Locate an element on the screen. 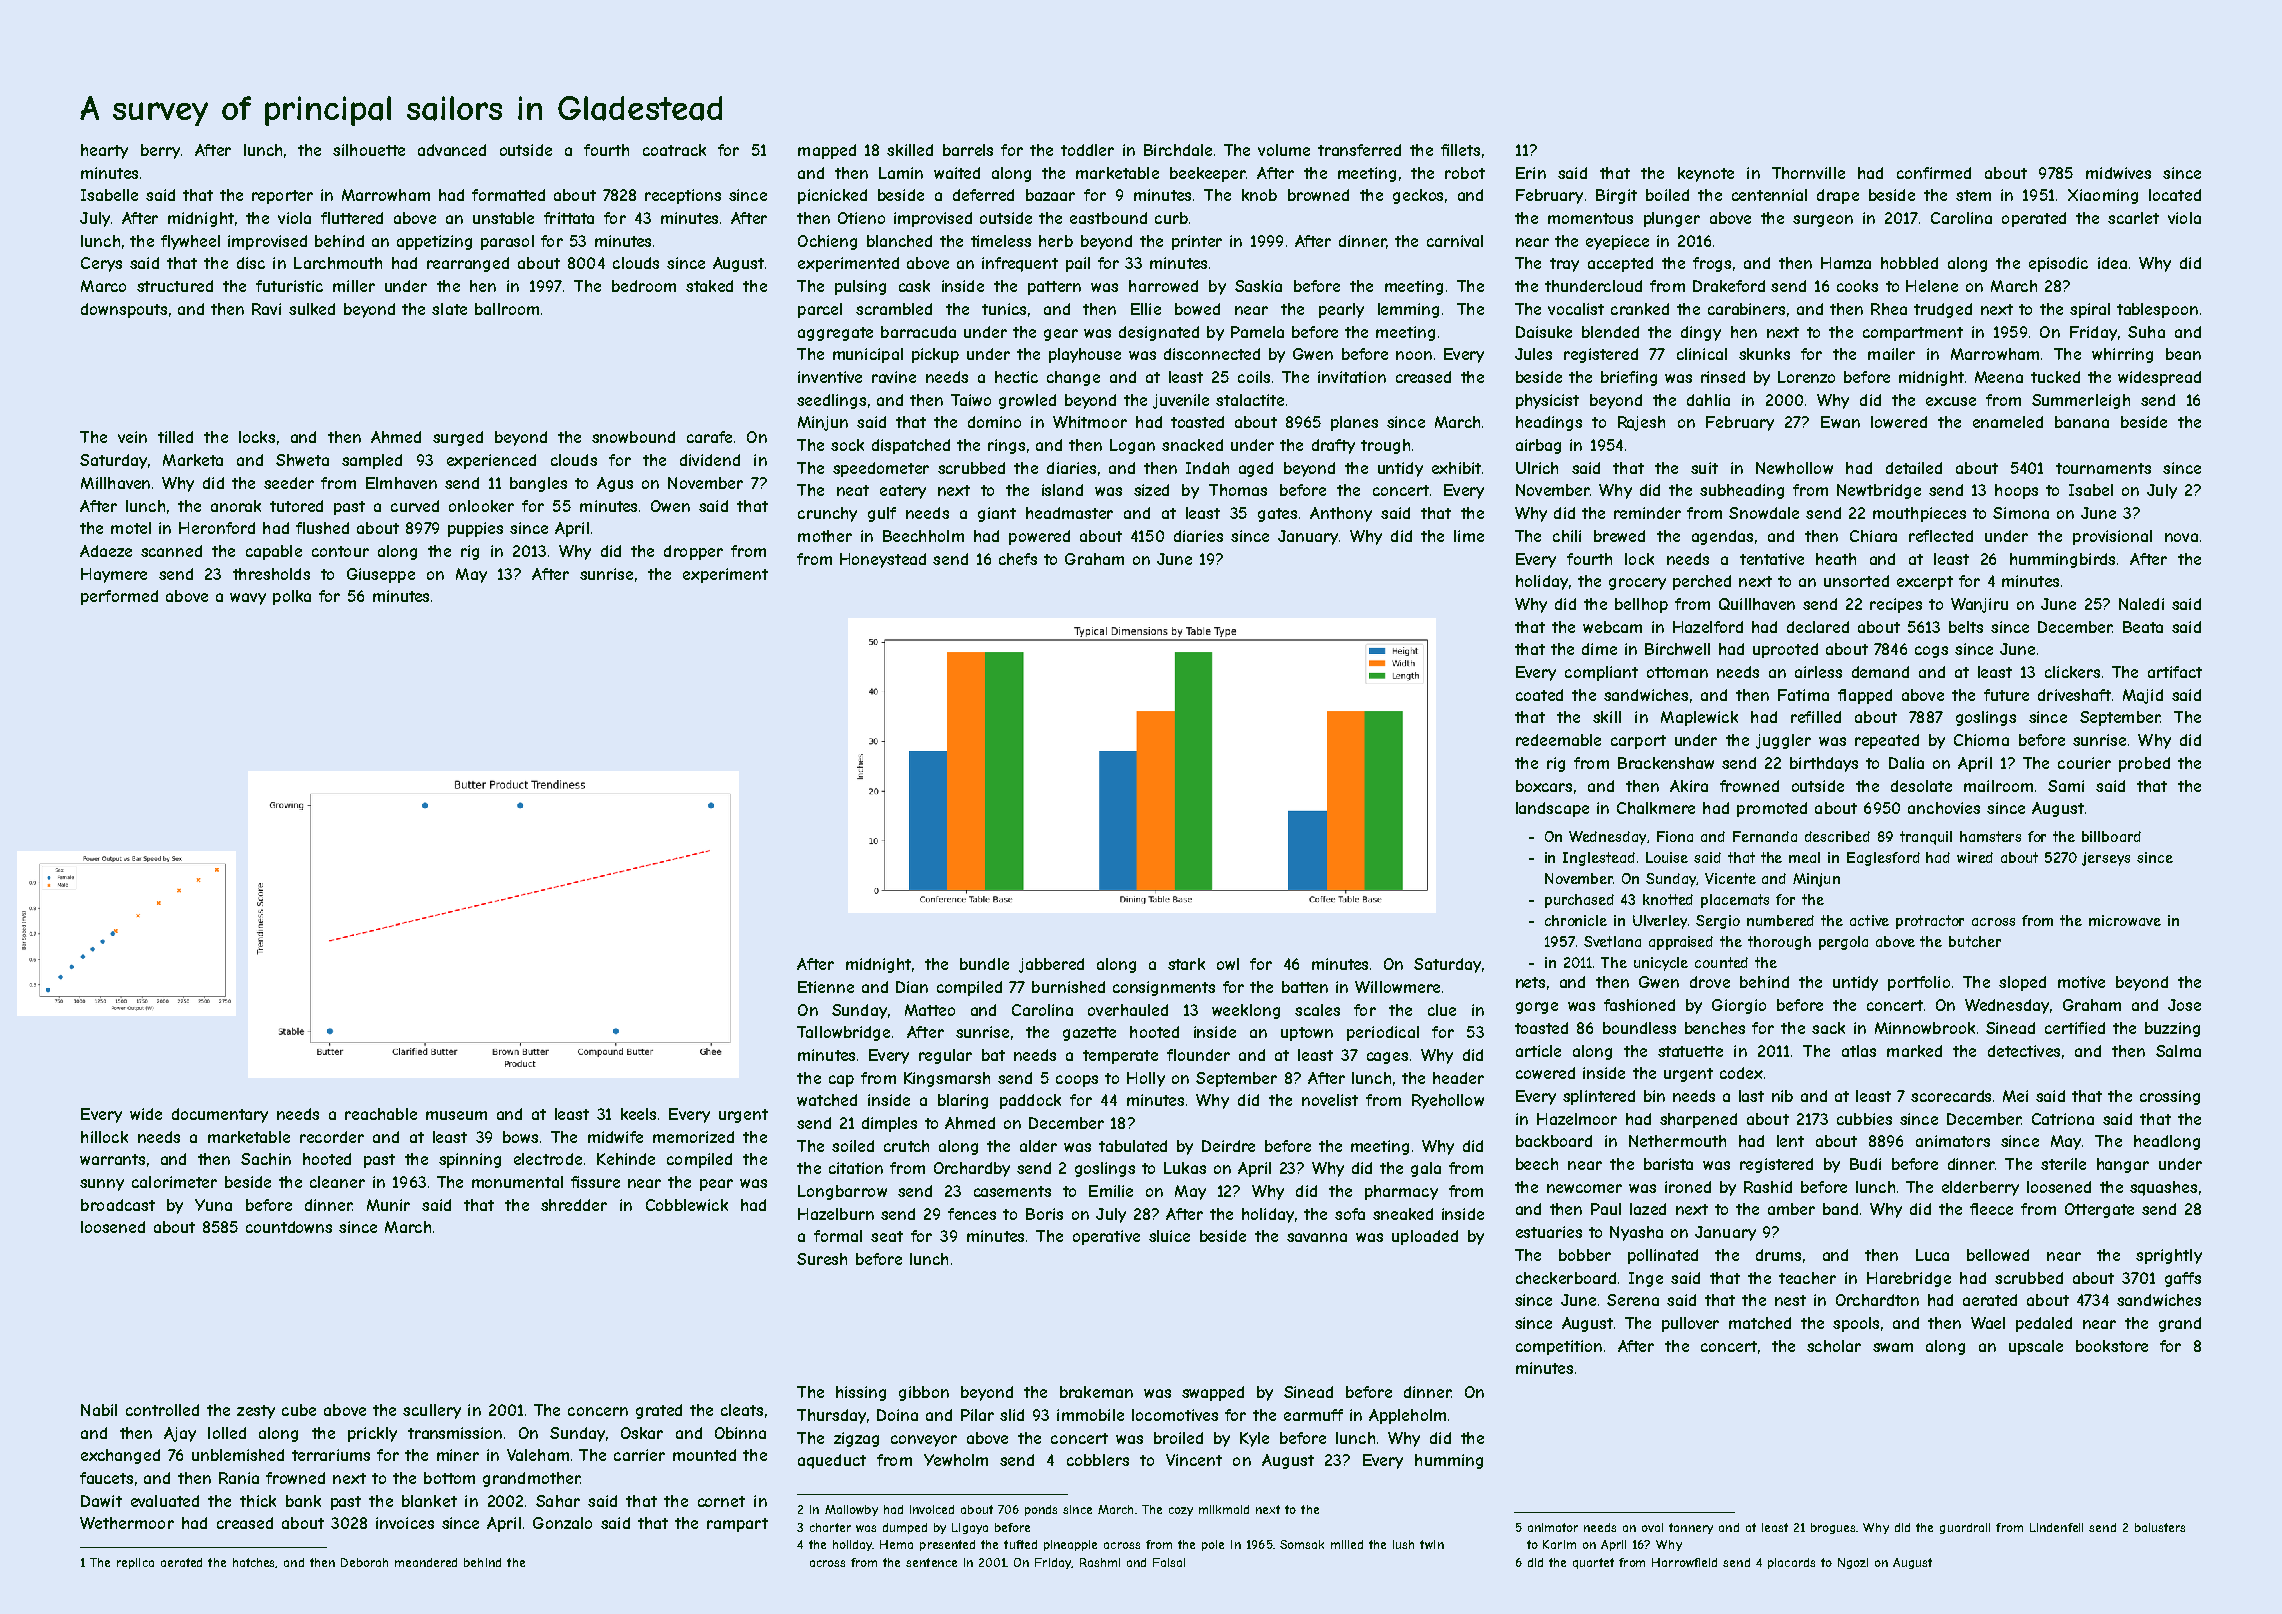 Image resolution: width=2282 pixels, height=1614 pixels. dumped is located at coordinates (905, 1528).
